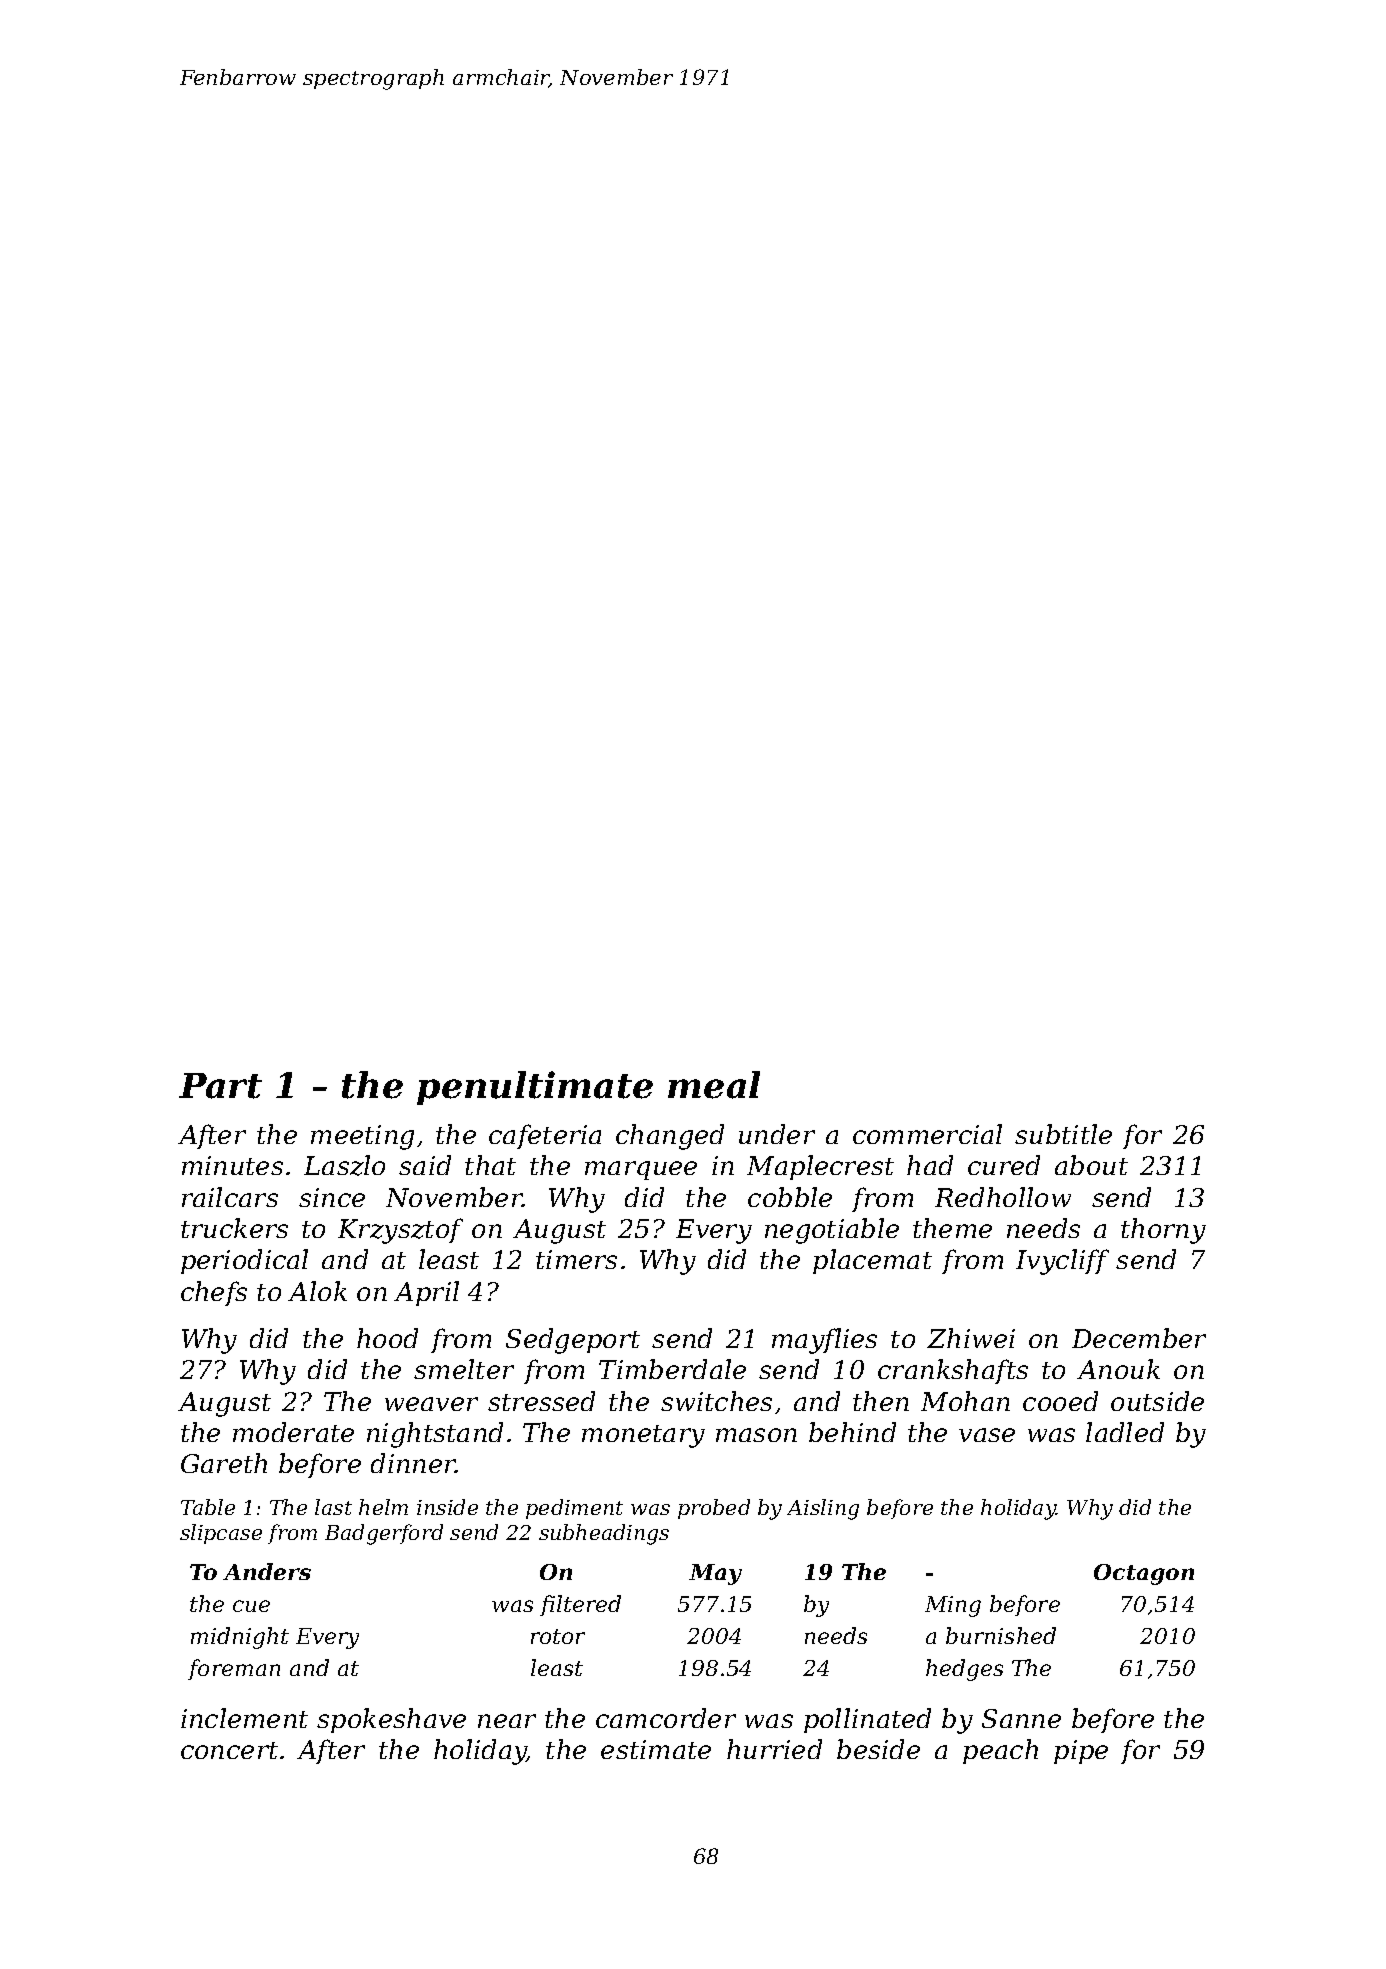  I want to click on estimate, so click(656, 1749).
